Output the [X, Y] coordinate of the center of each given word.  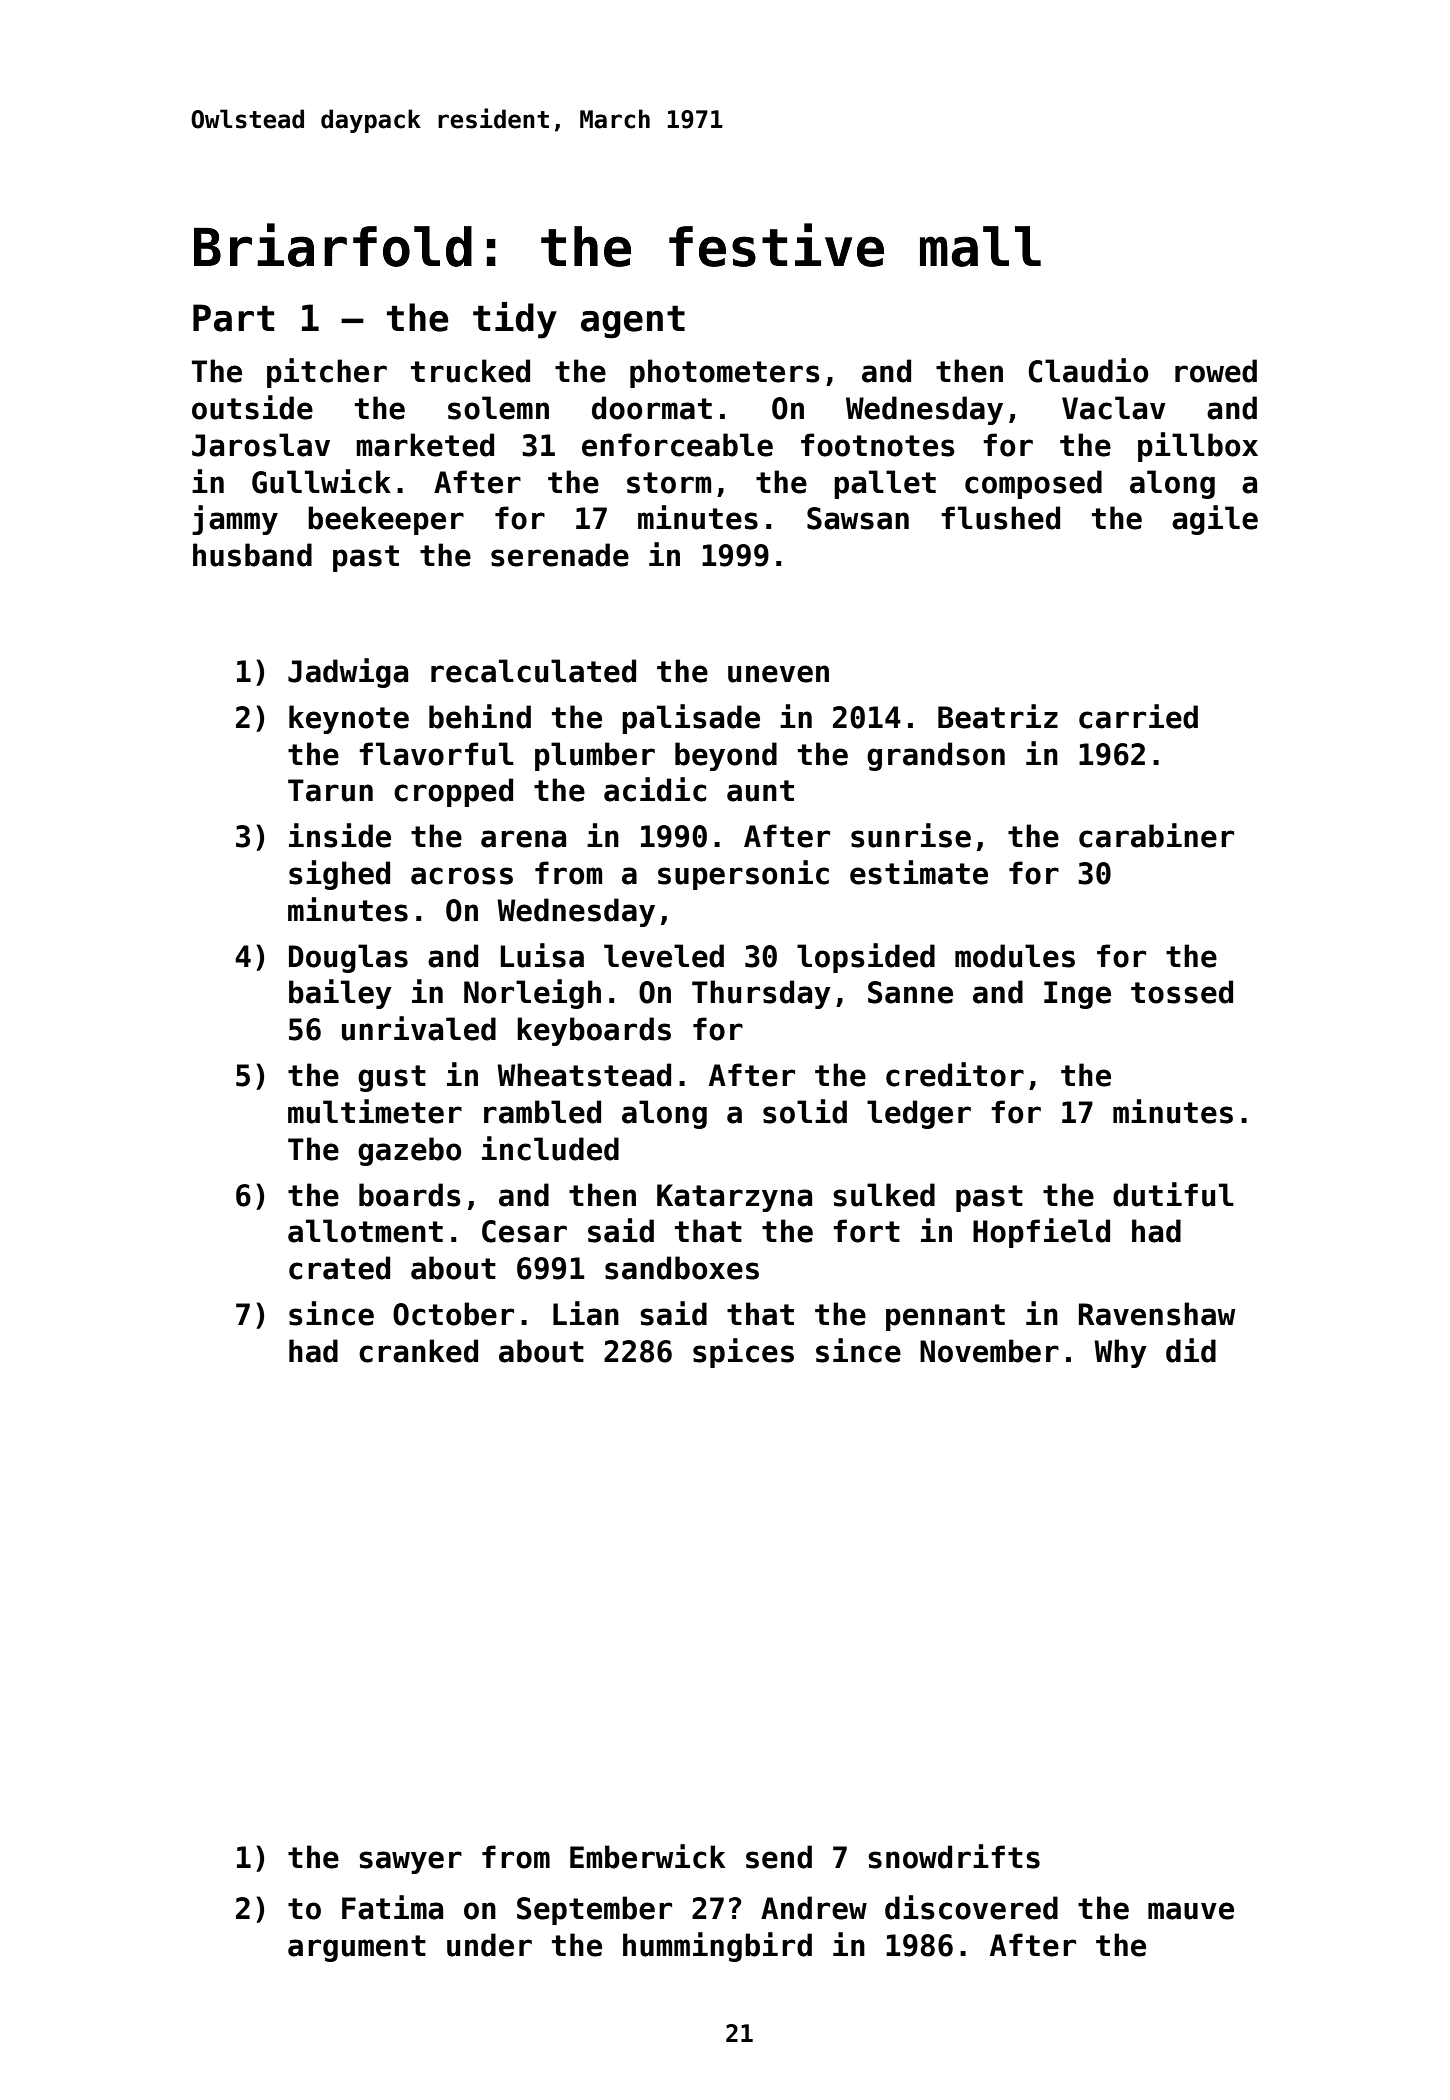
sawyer [410, 1862]
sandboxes [682, 1268]
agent [633, 322]
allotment [365, 1231]
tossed [1182, 992]
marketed [425, 445]
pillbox [1198, 447]
